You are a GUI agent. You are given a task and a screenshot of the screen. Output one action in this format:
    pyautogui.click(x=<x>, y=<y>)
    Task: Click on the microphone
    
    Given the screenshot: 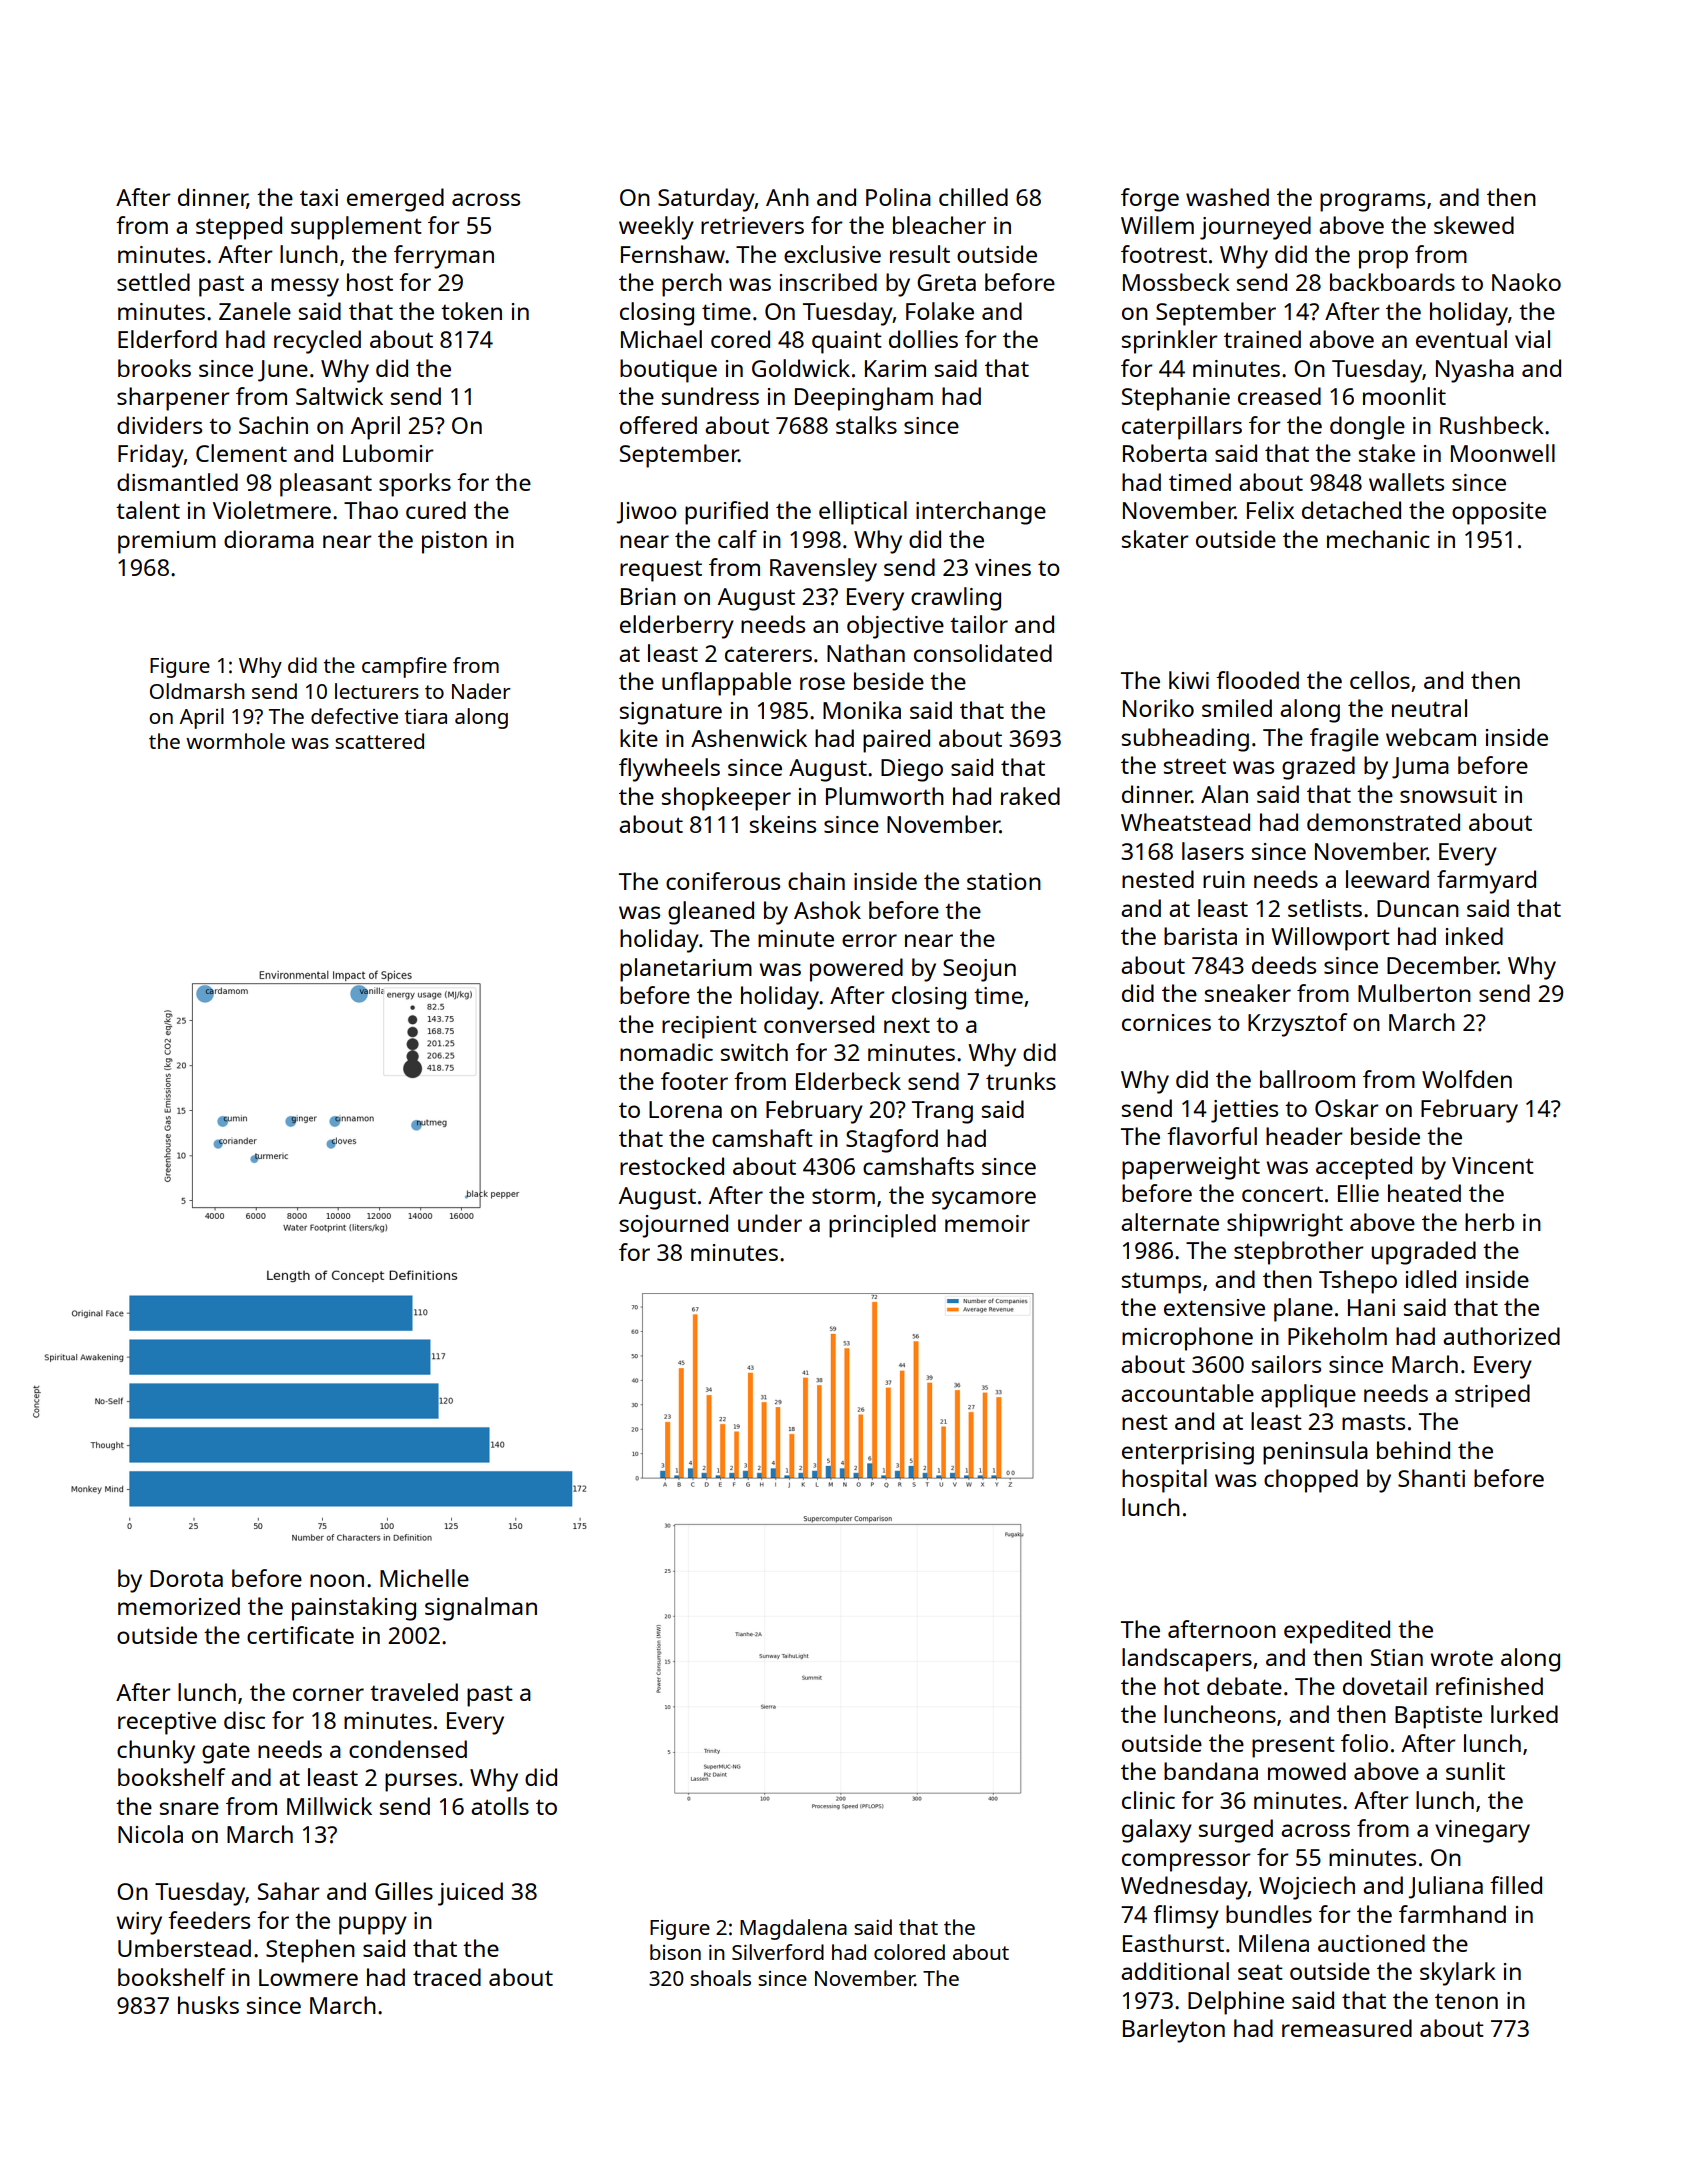 What is the action you would take?
    pyautogui.click(x=1187, y=1339)
